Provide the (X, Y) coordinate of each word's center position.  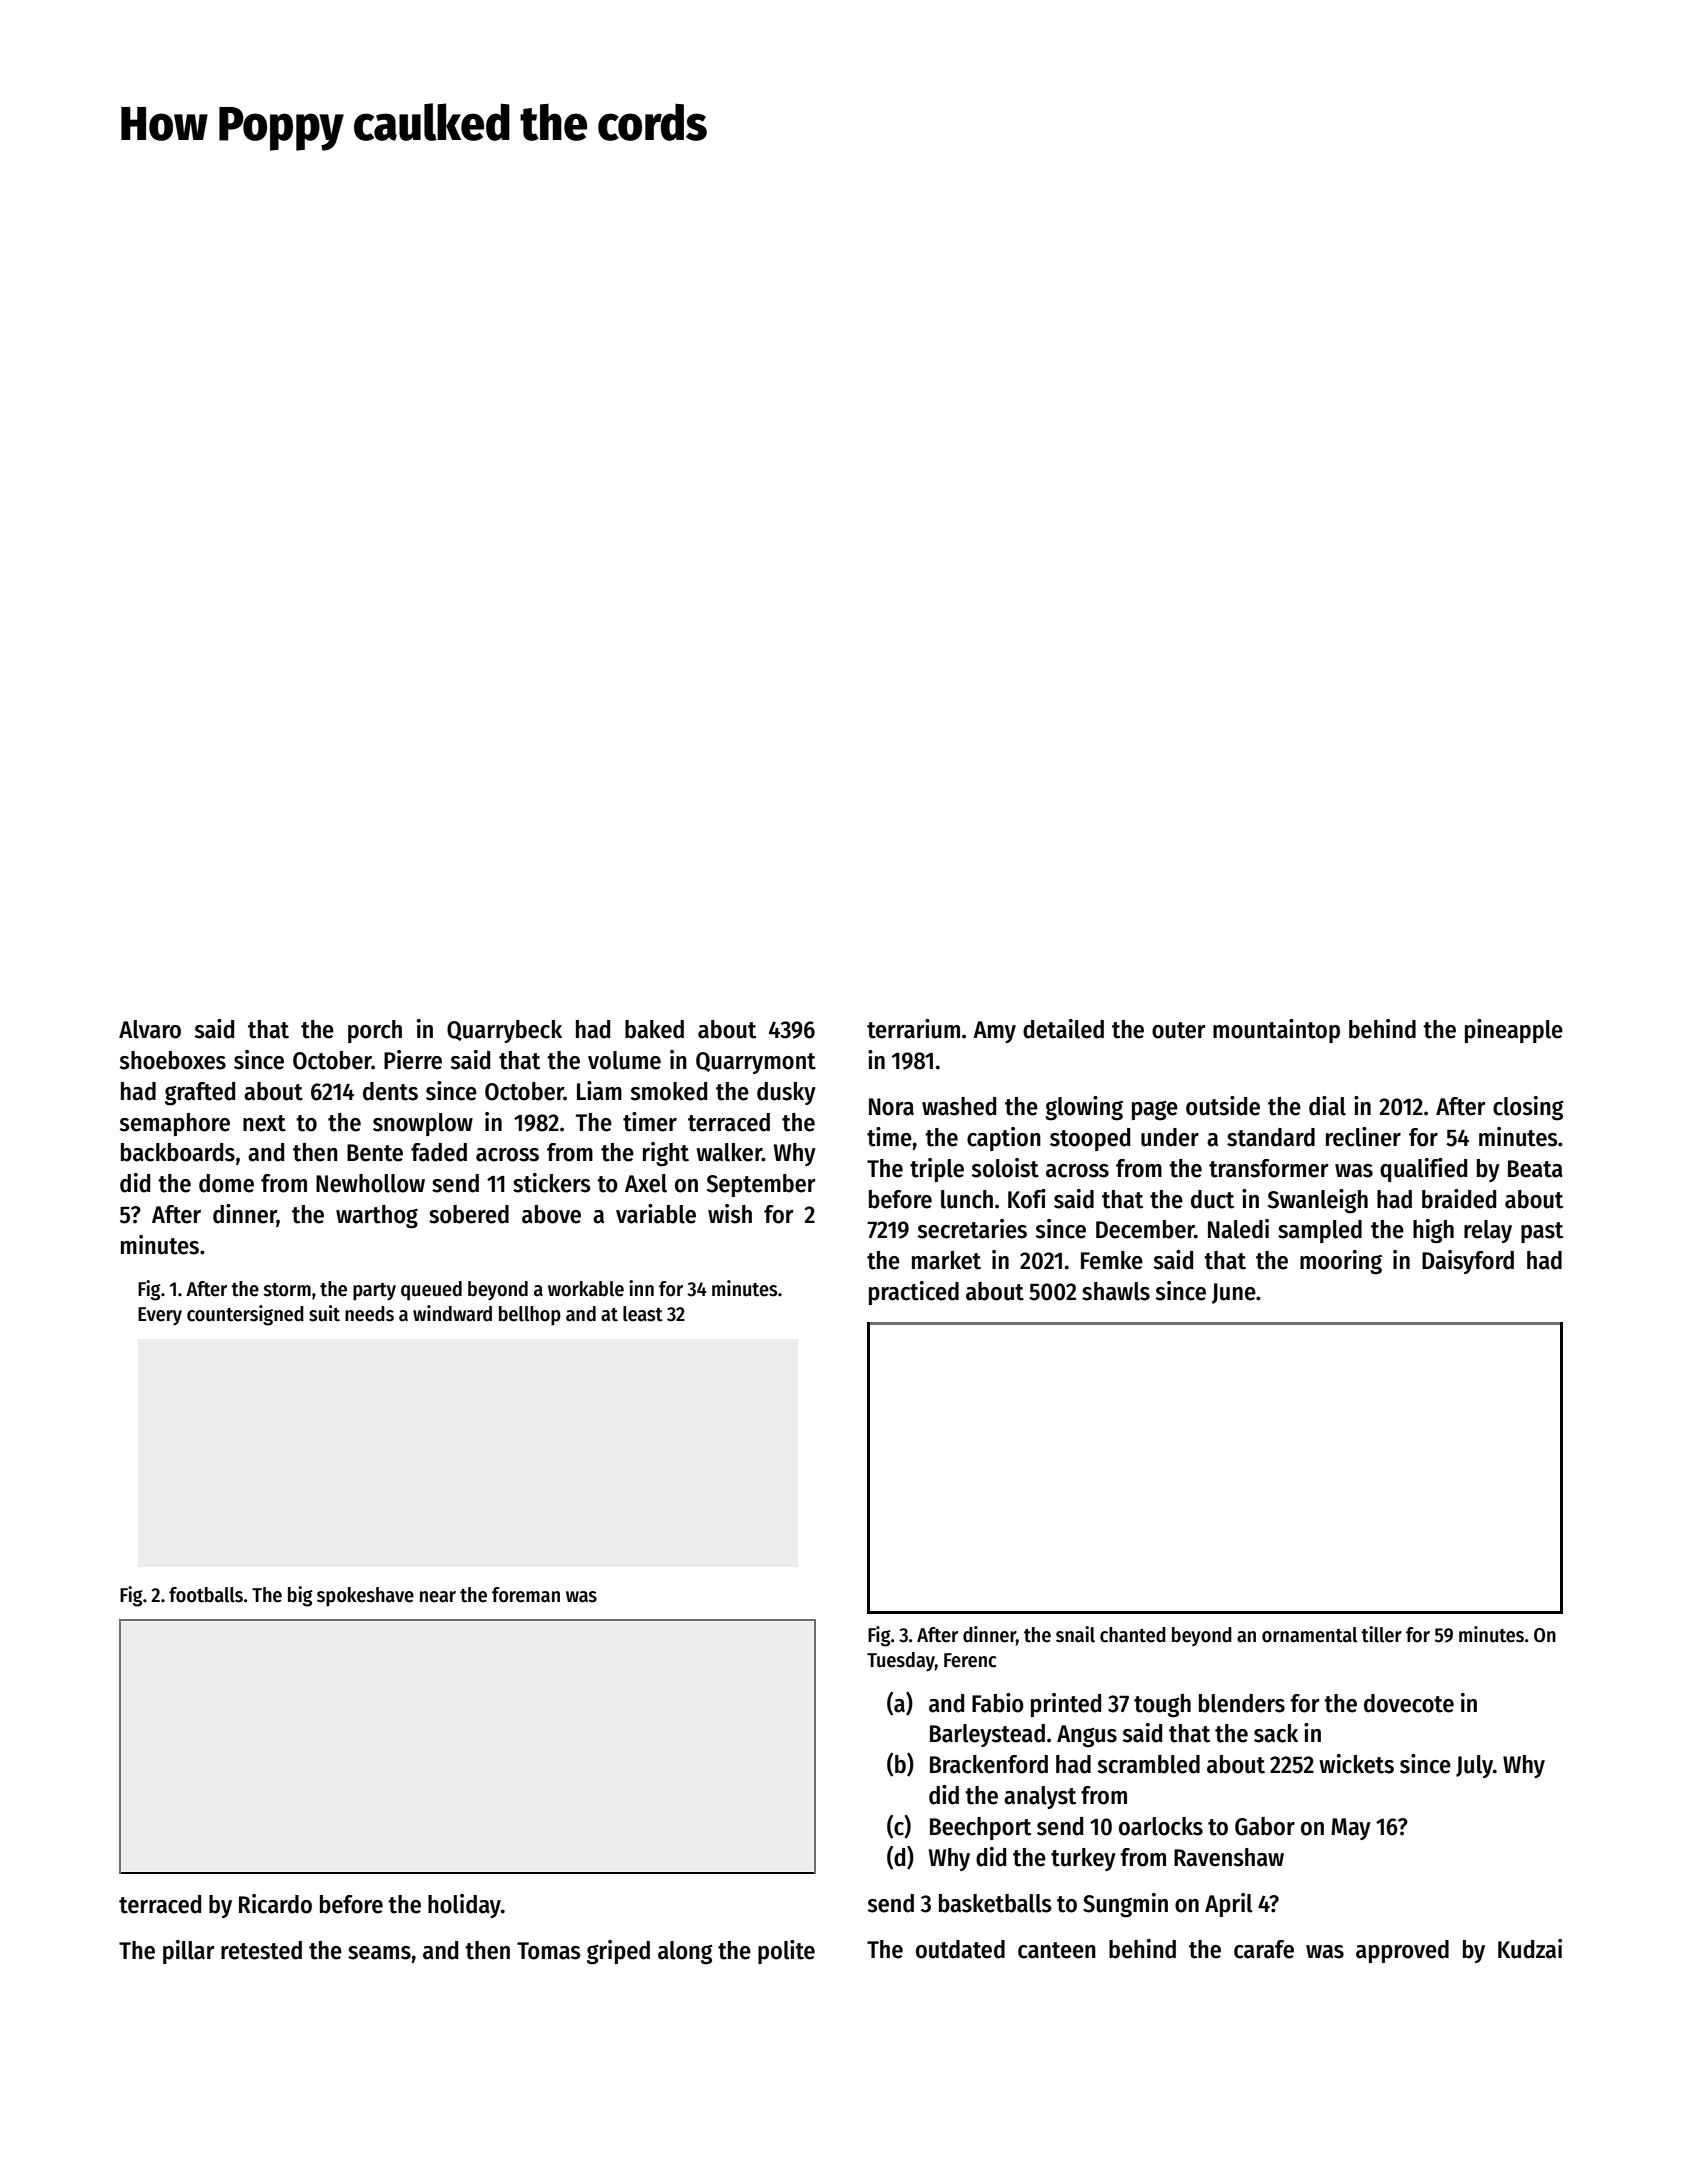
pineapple (1514, 1031)
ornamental (1309, 1635)
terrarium (913, 1029)
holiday (464, 1906)
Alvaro (150, 1029)
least (643, 1314)
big (300, 1596)
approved (1402, 1951)
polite (786, 1952)
